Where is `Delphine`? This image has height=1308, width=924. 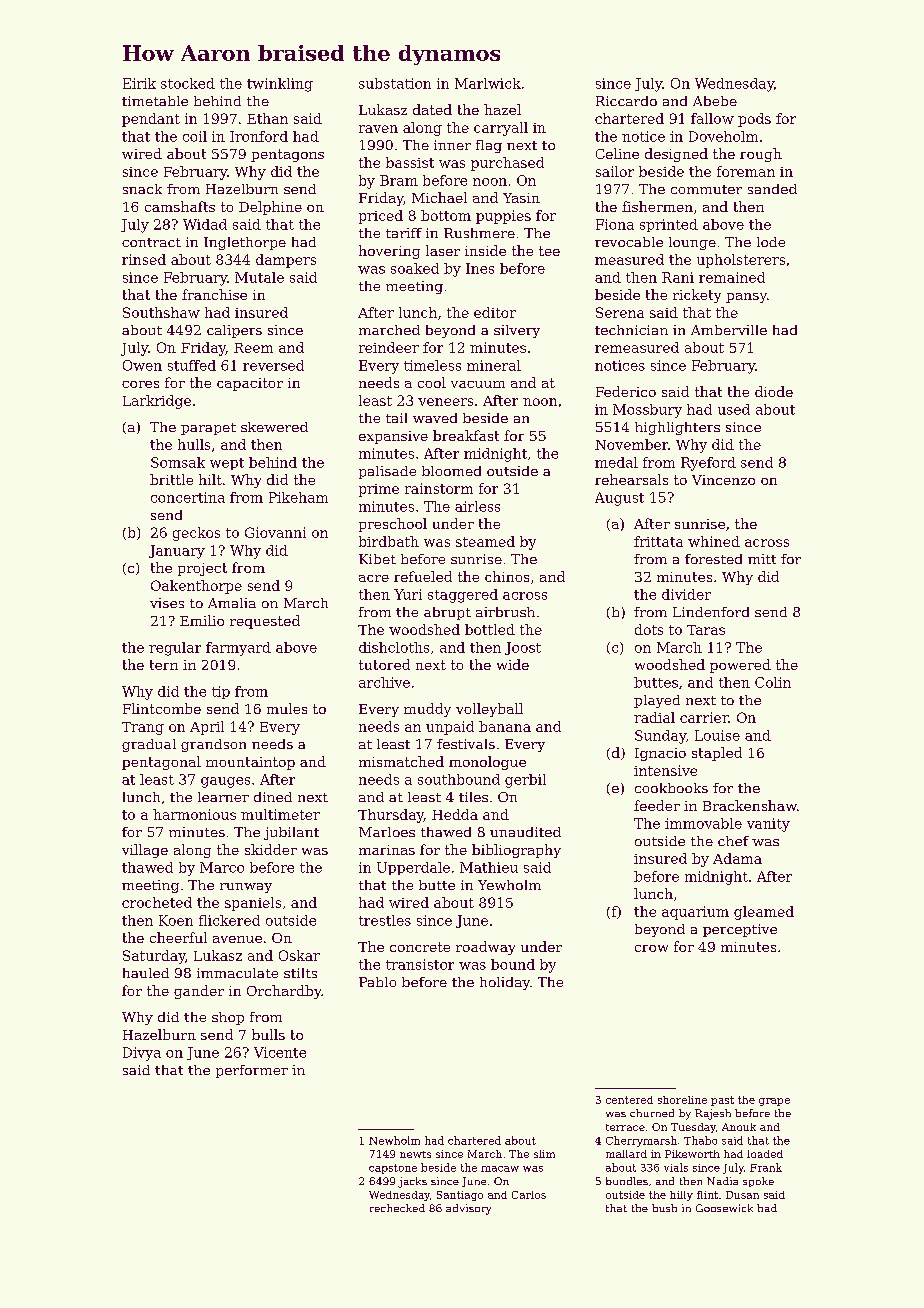
Delphine is located at coordinates (270, 208).
